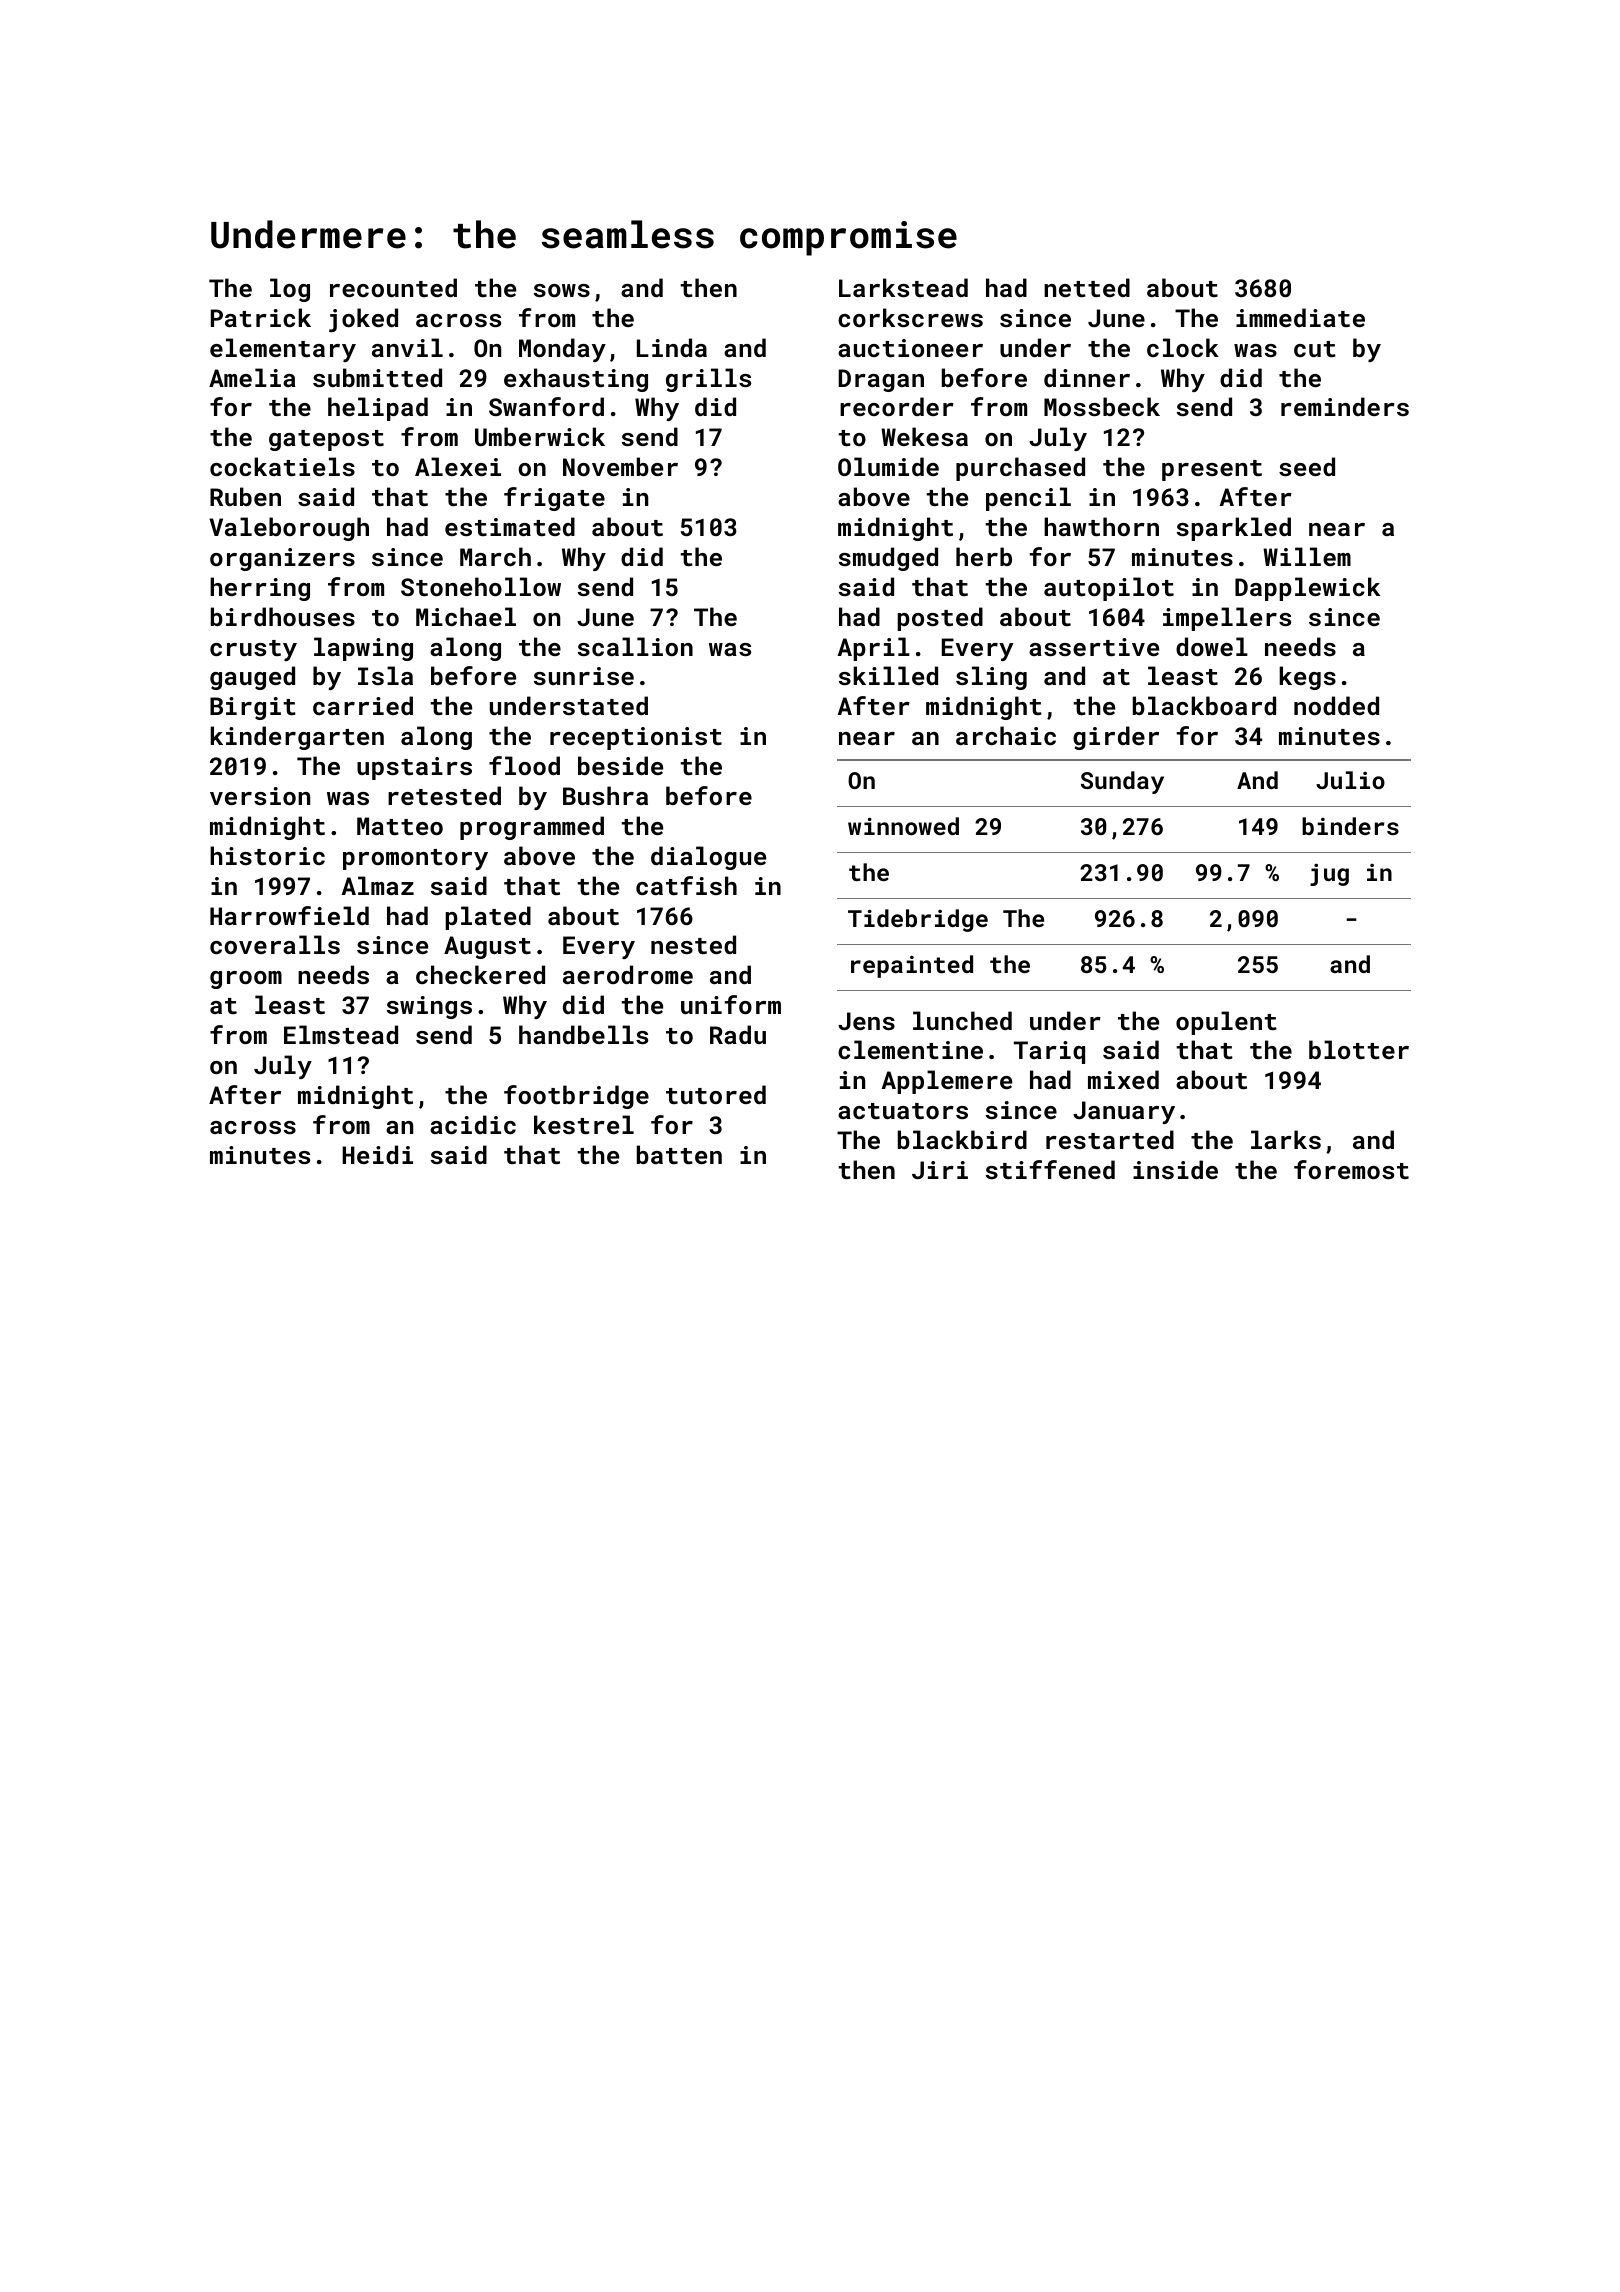  I want to click on batten, so click(679, 1154).
